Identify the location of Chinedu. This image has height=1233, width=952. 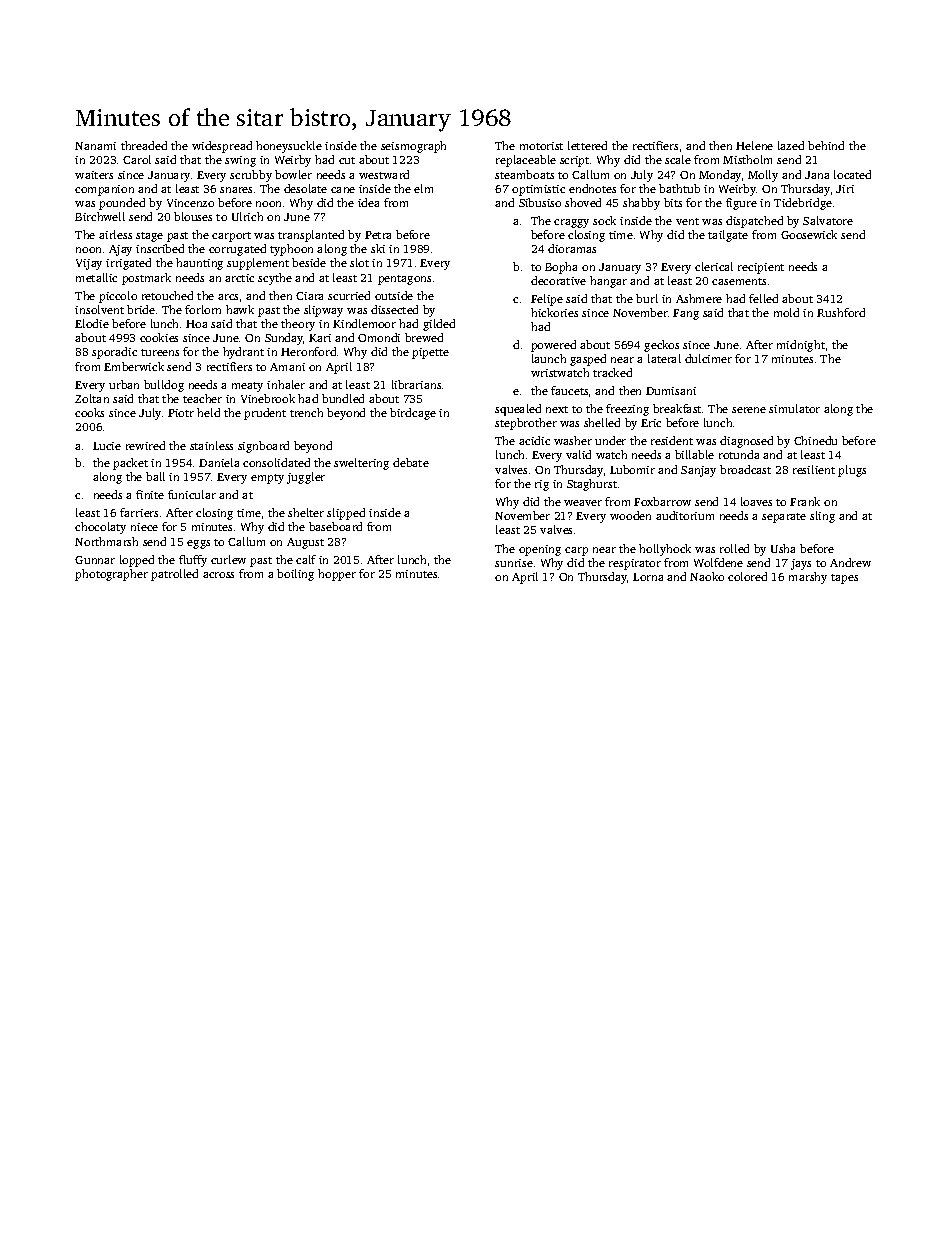
(815, 440).
